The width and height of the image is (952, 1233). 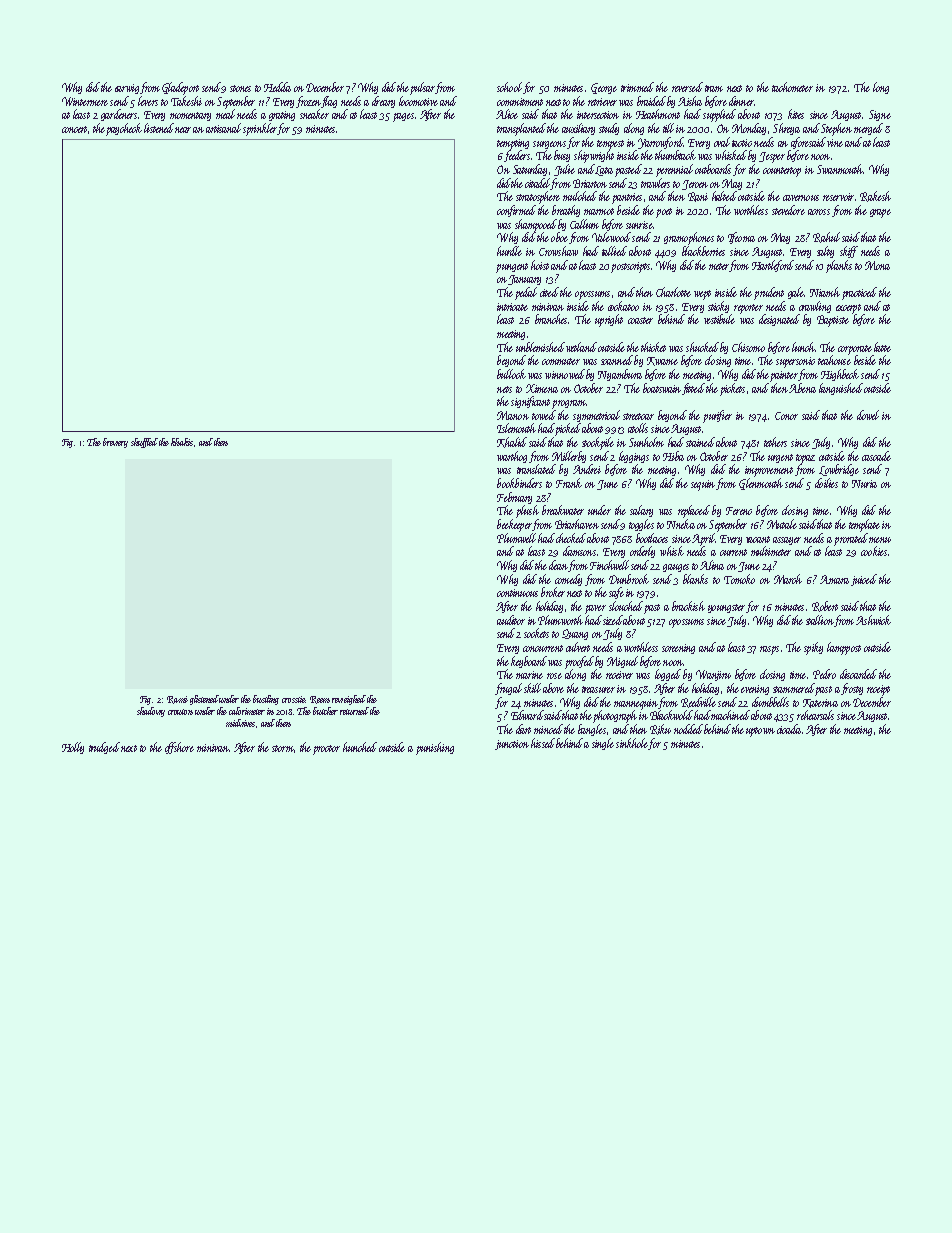 I want to click on sequin, so click(x=703, y=485).
